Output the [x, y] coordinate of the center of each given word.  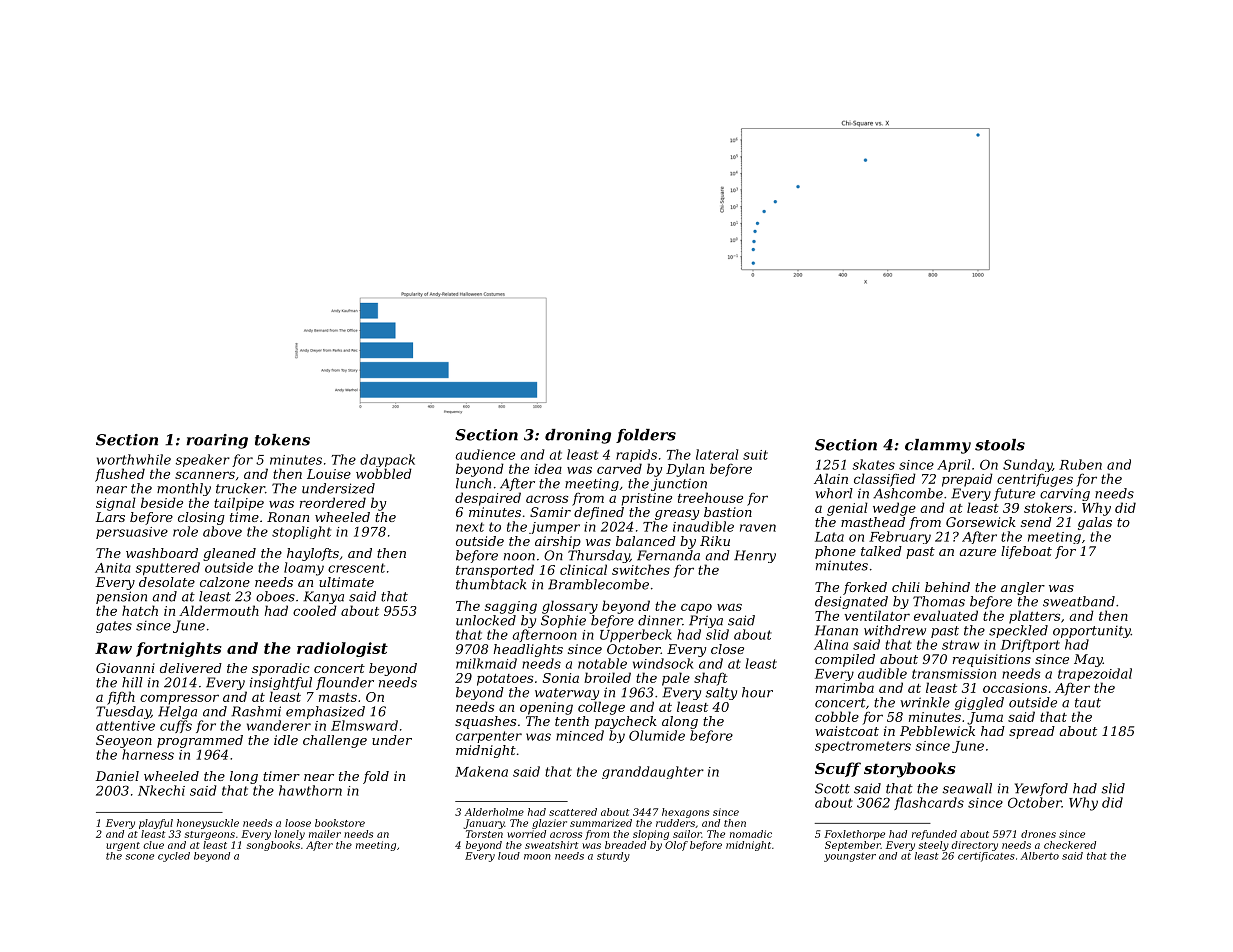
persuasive [132, 533]
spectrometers [863, 747]
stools [1000, 445]
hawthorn [310, 790]
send [1036, 522]
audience [485, 454]
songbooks [273, 846]
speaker [203, 460]
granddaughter [653, 772]
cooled [315, 610]
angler [1023, 588]
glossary [570, 607]
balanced [646, 541]
